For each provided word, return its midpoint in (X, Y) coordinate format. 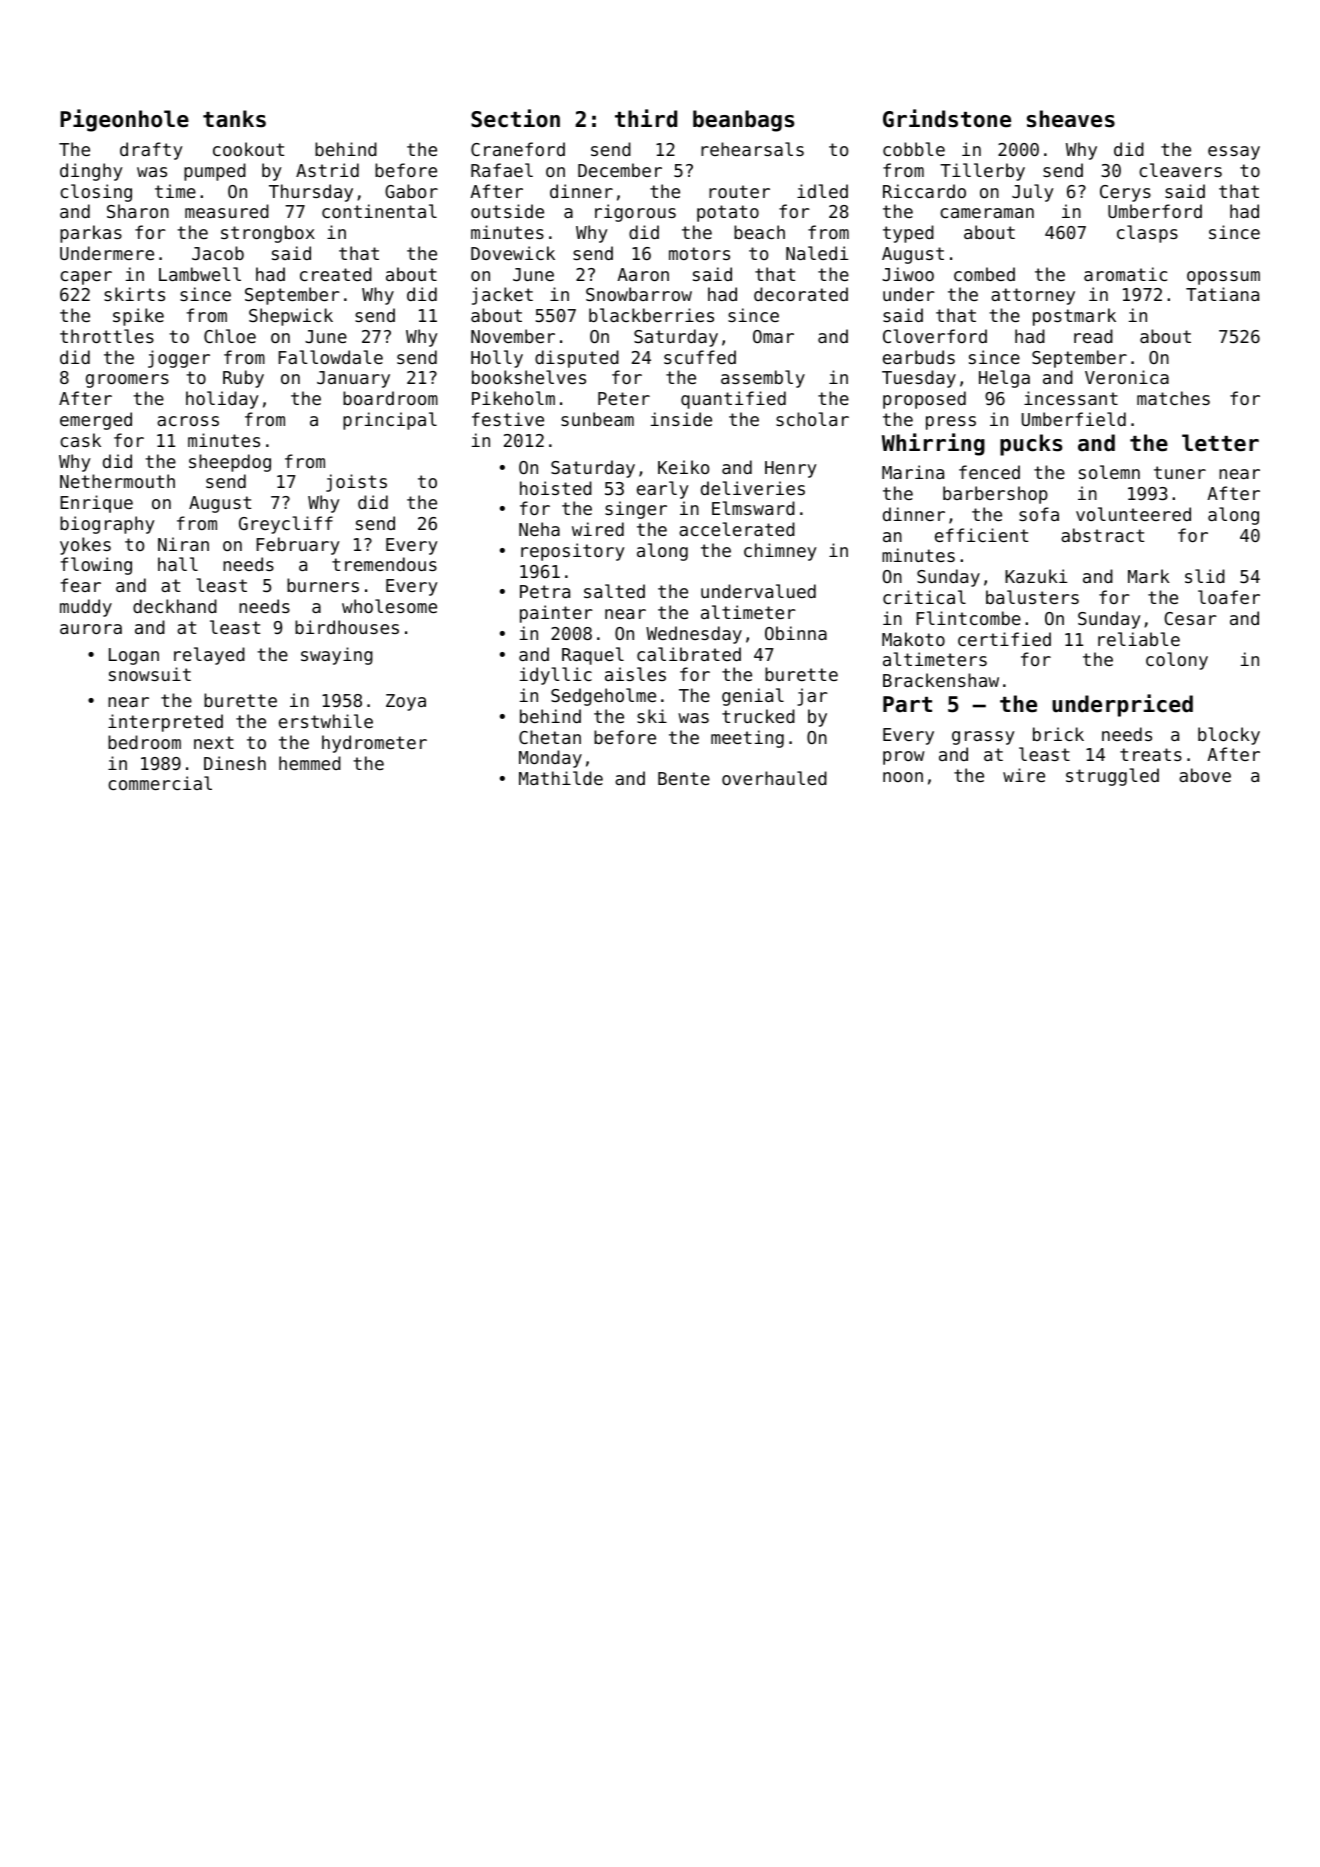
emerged (96, 421)
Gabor (411, 191)
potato (728, 213)
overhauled (774, 778)
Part (907, 704)
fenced (989, 472)
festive (508, 419)
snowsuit (150, 674)
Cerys (1125, 193)
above (1205, 775)
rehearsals (752, 149)
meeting (747, 739)
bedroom (144, 742)
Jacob (218, 253)
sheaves (1071, 119)
